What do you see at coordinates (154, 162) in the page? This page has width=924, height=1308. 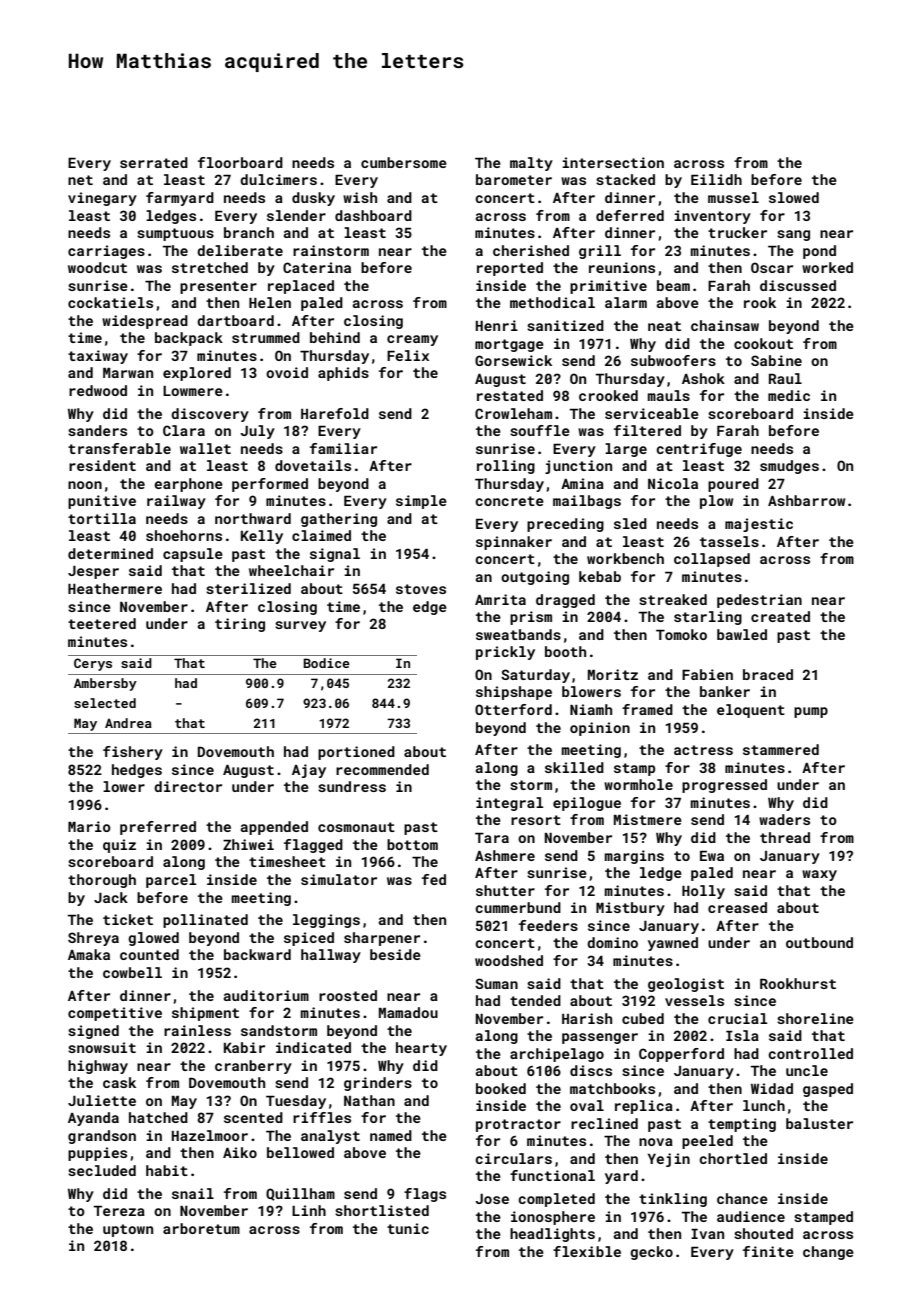 I see `serrated` at bounding box center [154, 162].
